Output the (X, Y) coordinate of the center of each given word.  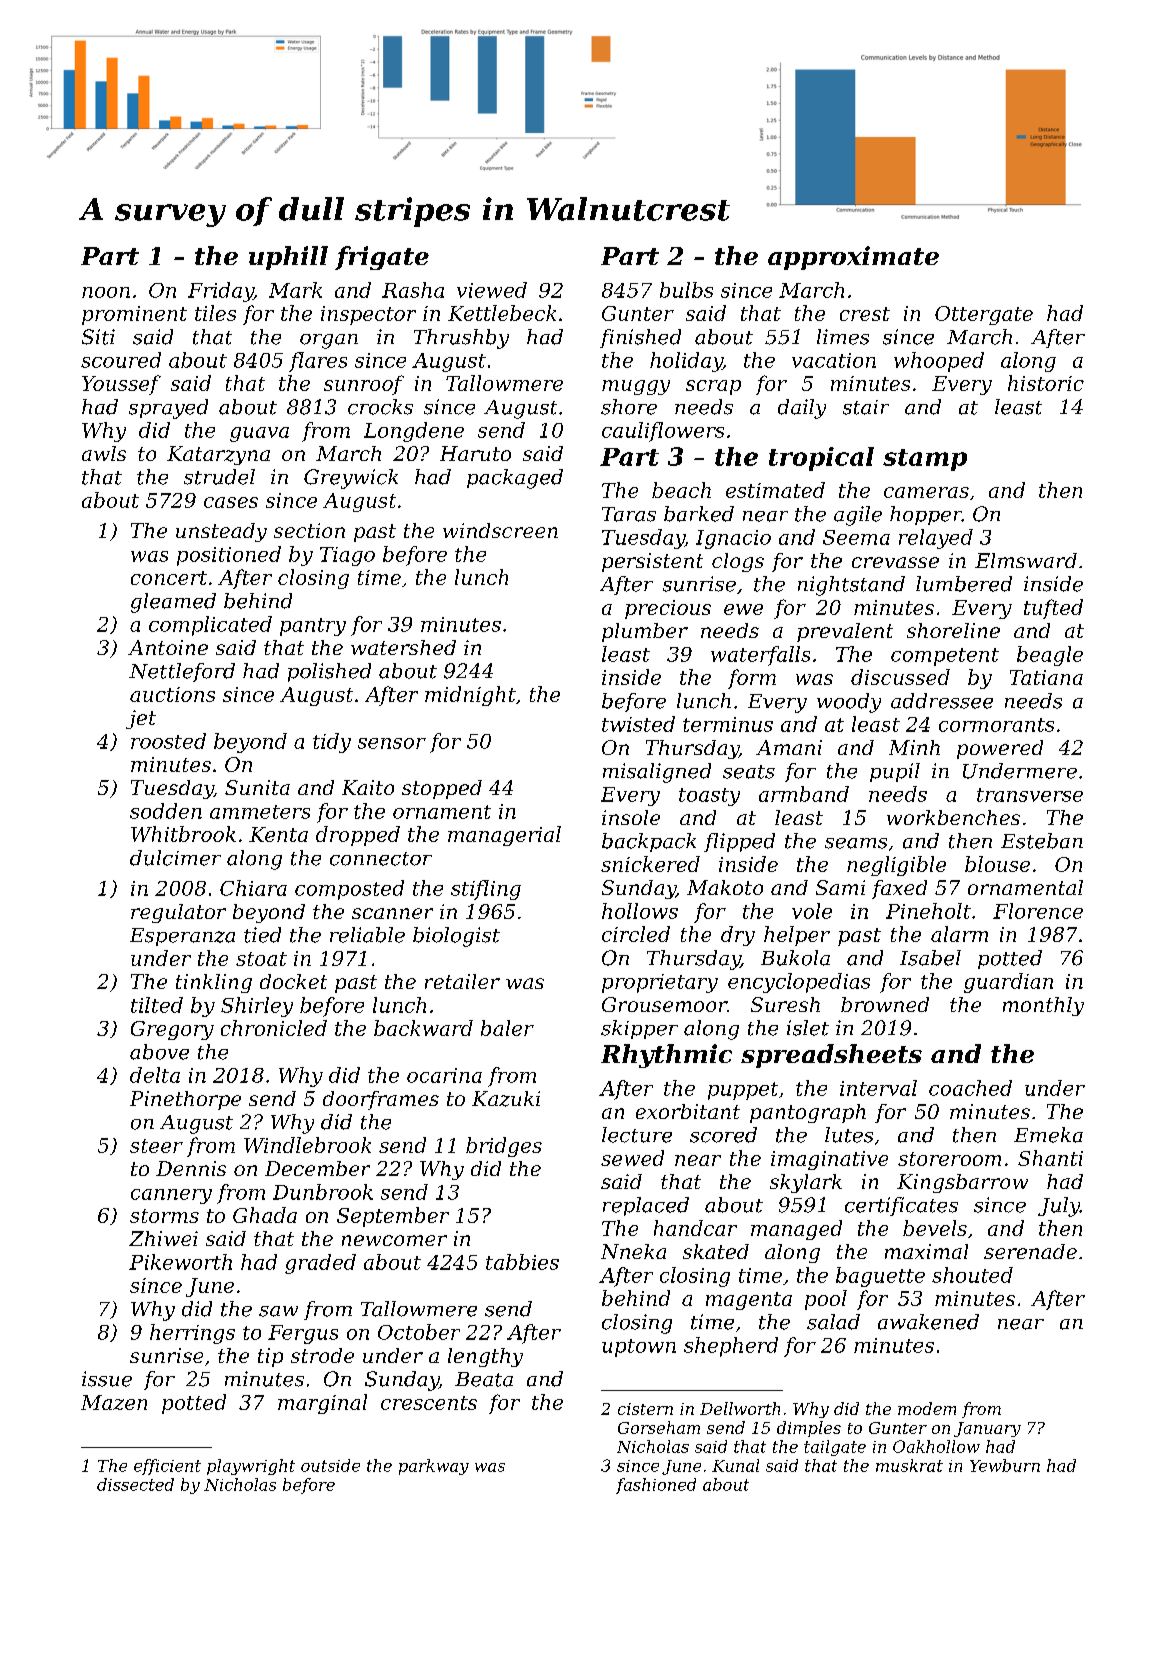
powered (1000, 749)
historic (1046, 383)
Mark (295, 290)
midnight (470, 696)
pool (826, 1300)
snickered (650, 864)
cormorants (996, 725)
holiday (686, 362)
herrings (192, 1334)
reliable (367, 935)
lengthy (485, 1357)
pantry (313, 627)
